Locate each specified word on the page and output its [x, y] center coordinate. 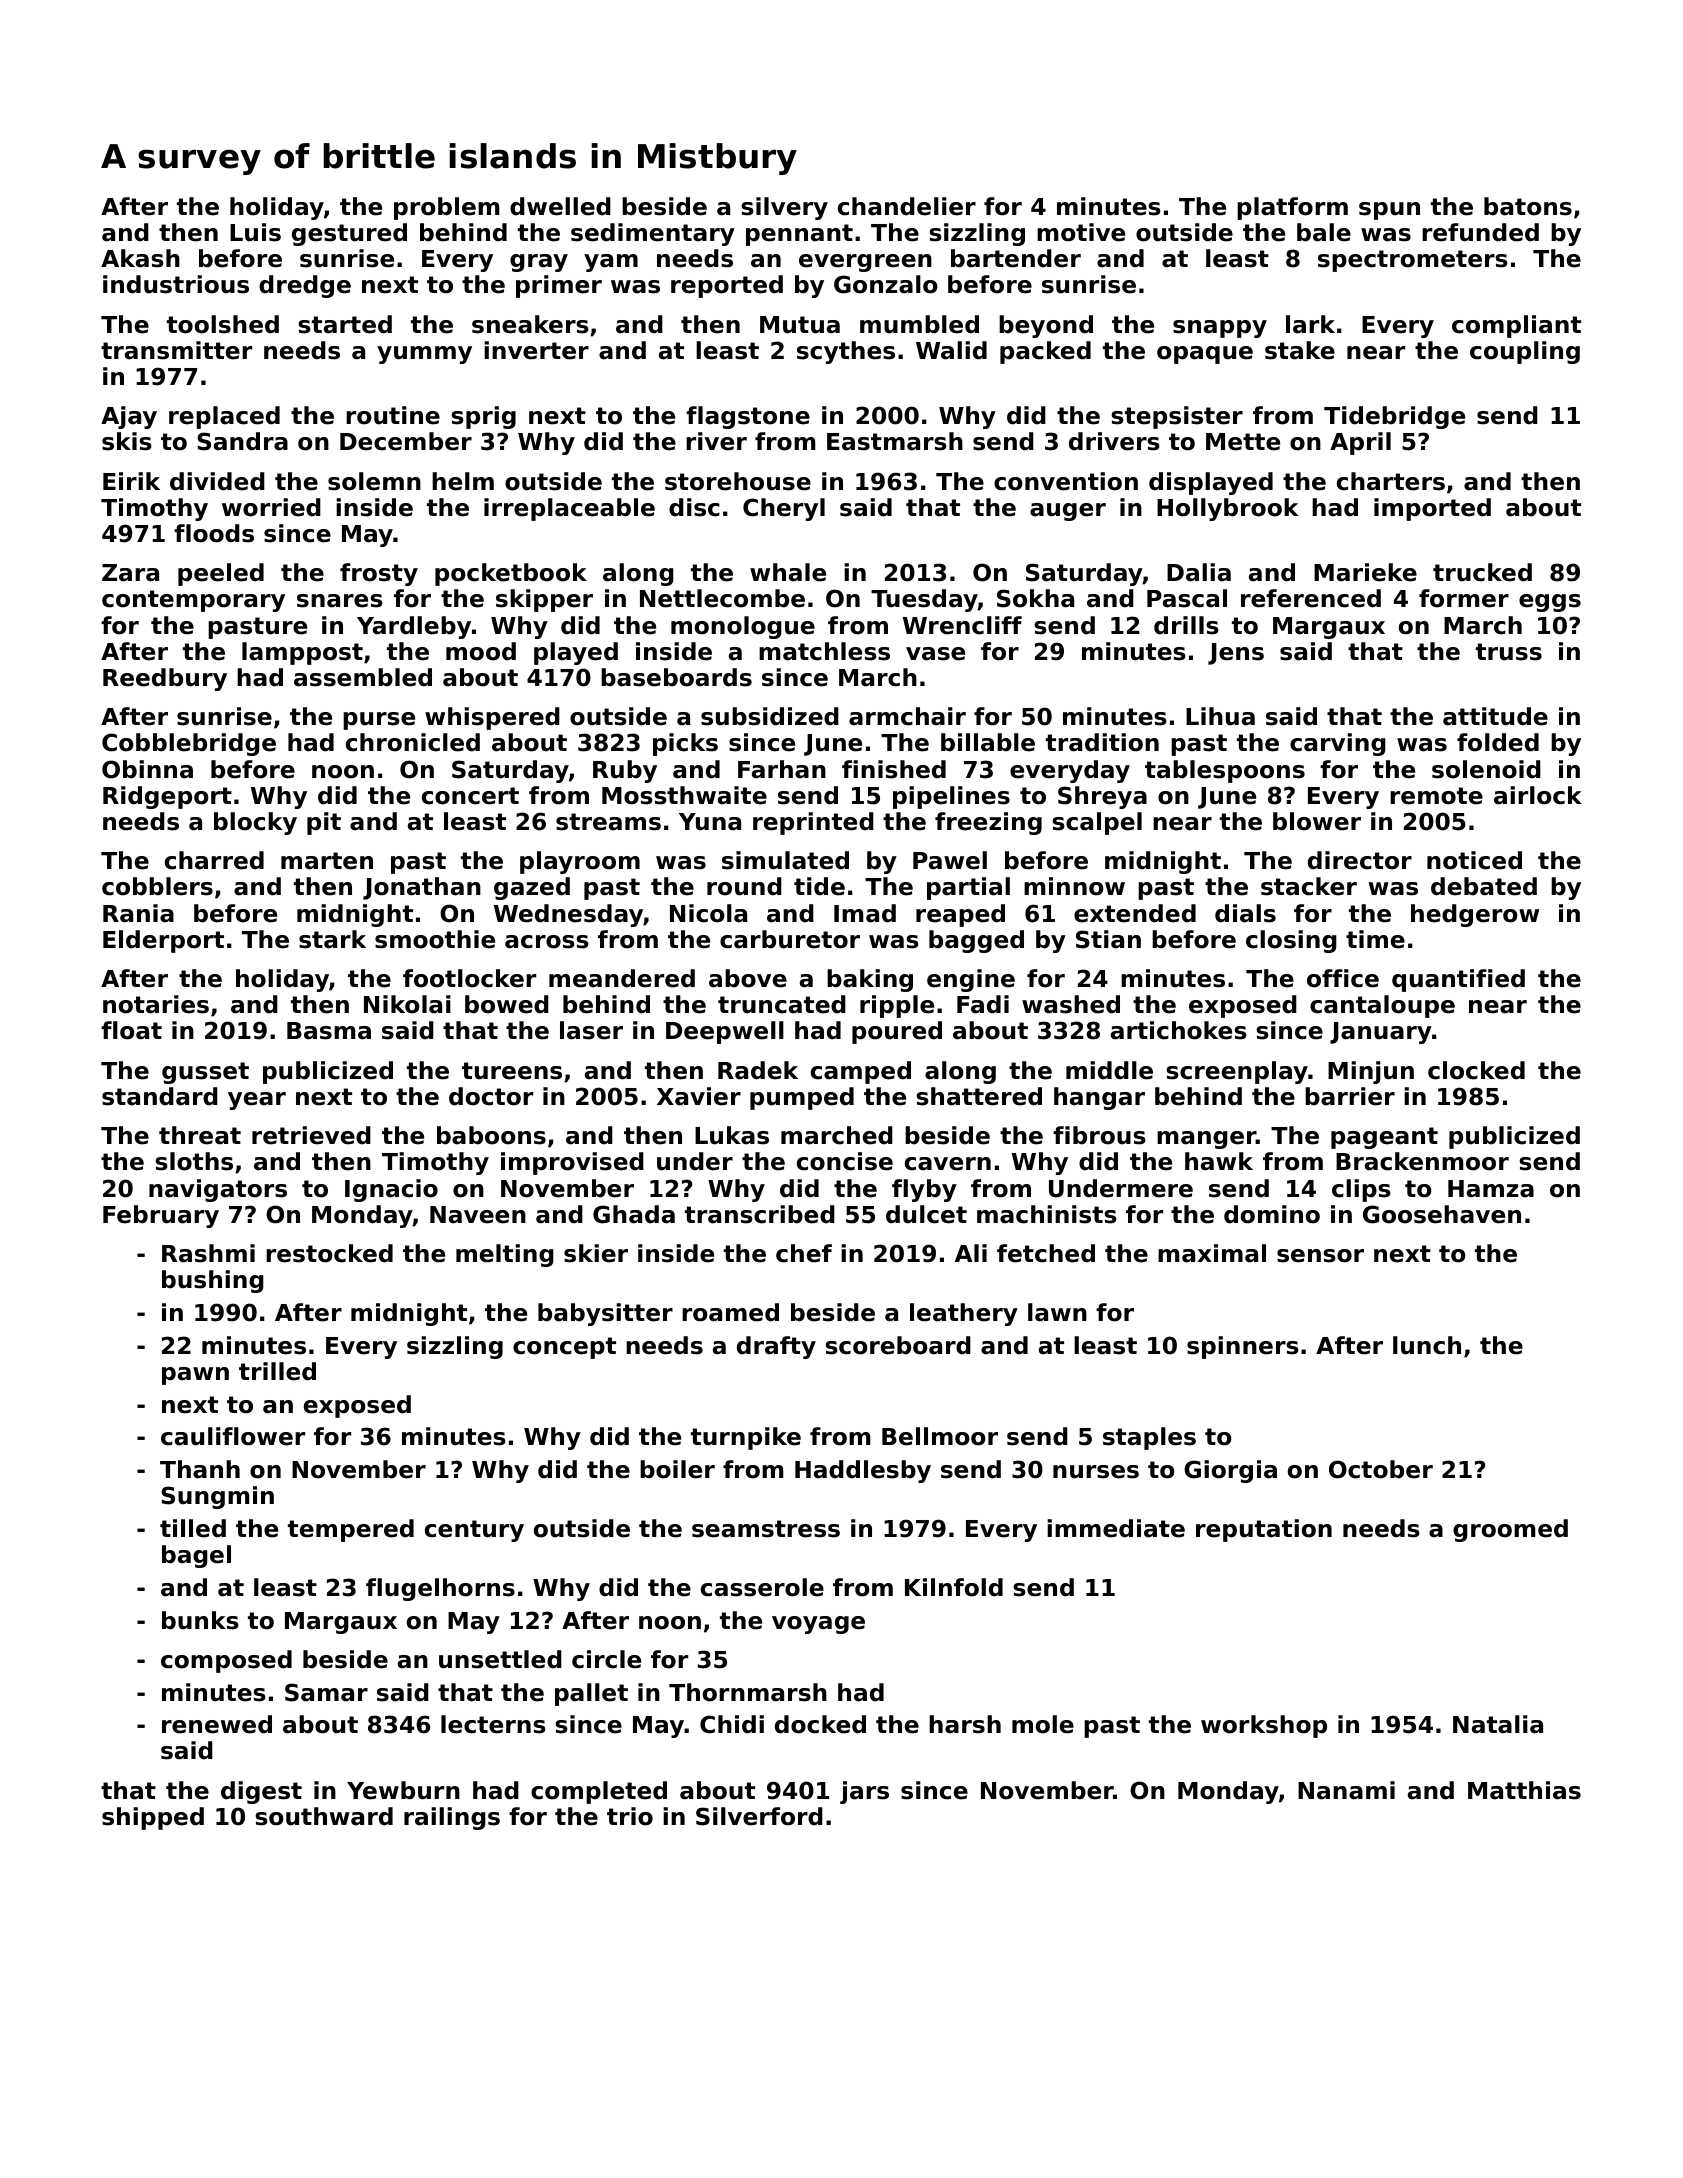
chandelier [907, 206]
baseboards [676, 677]
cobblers [157, 886]
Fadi [983, 1004]
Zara [130, 573]
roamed [730, 1312]
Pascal [1187, 598]
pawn [195, 1376]
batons [1528, 206]
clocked [1476, 1070]
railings [452, 1818]
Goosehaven [1442, 1214]
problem [447, 208]
